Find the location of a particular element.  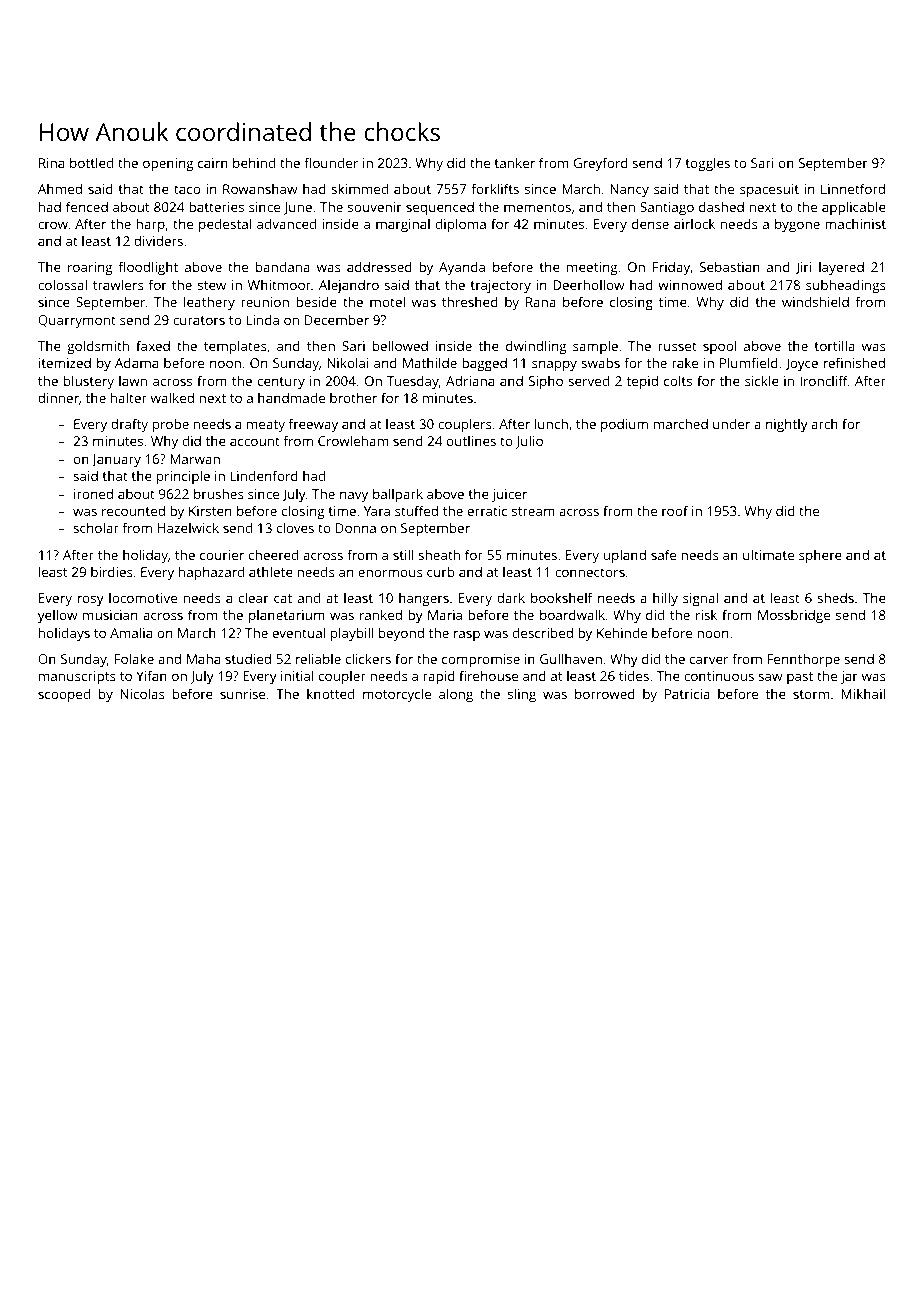

handmade is located at coordinates (291, 397).
